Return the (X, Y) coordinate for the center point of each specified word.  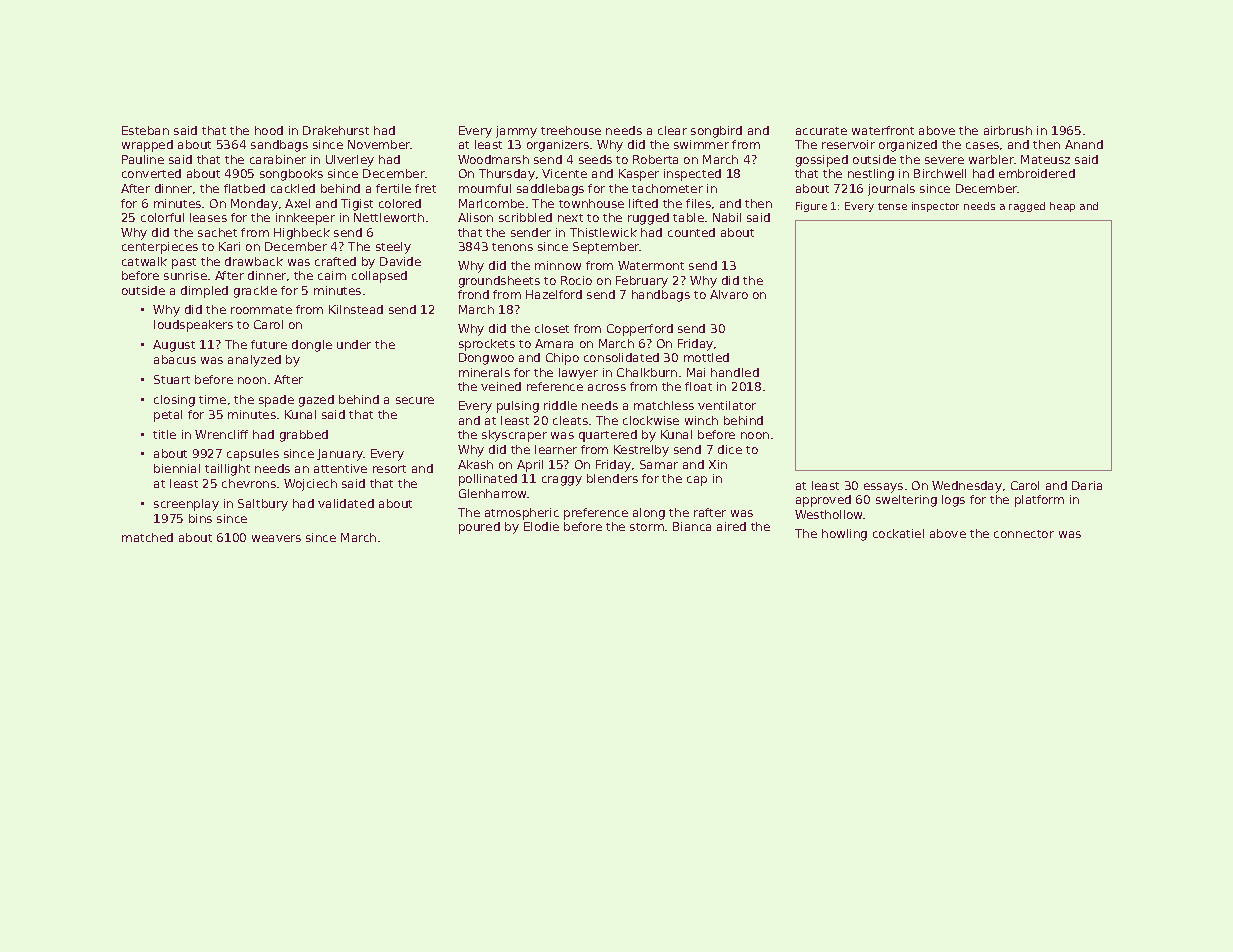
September (606, 248)
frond (473, 294)
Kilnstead (356, 309)
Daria (1087, 485)
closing (174, 401)
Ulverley (350, 161)
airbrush (1008, 130)
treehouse (571, 130)
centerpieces (160, 248)
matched (147, 537)
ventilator (727, 405)
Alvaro (729, 294)
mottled (706, 357)
